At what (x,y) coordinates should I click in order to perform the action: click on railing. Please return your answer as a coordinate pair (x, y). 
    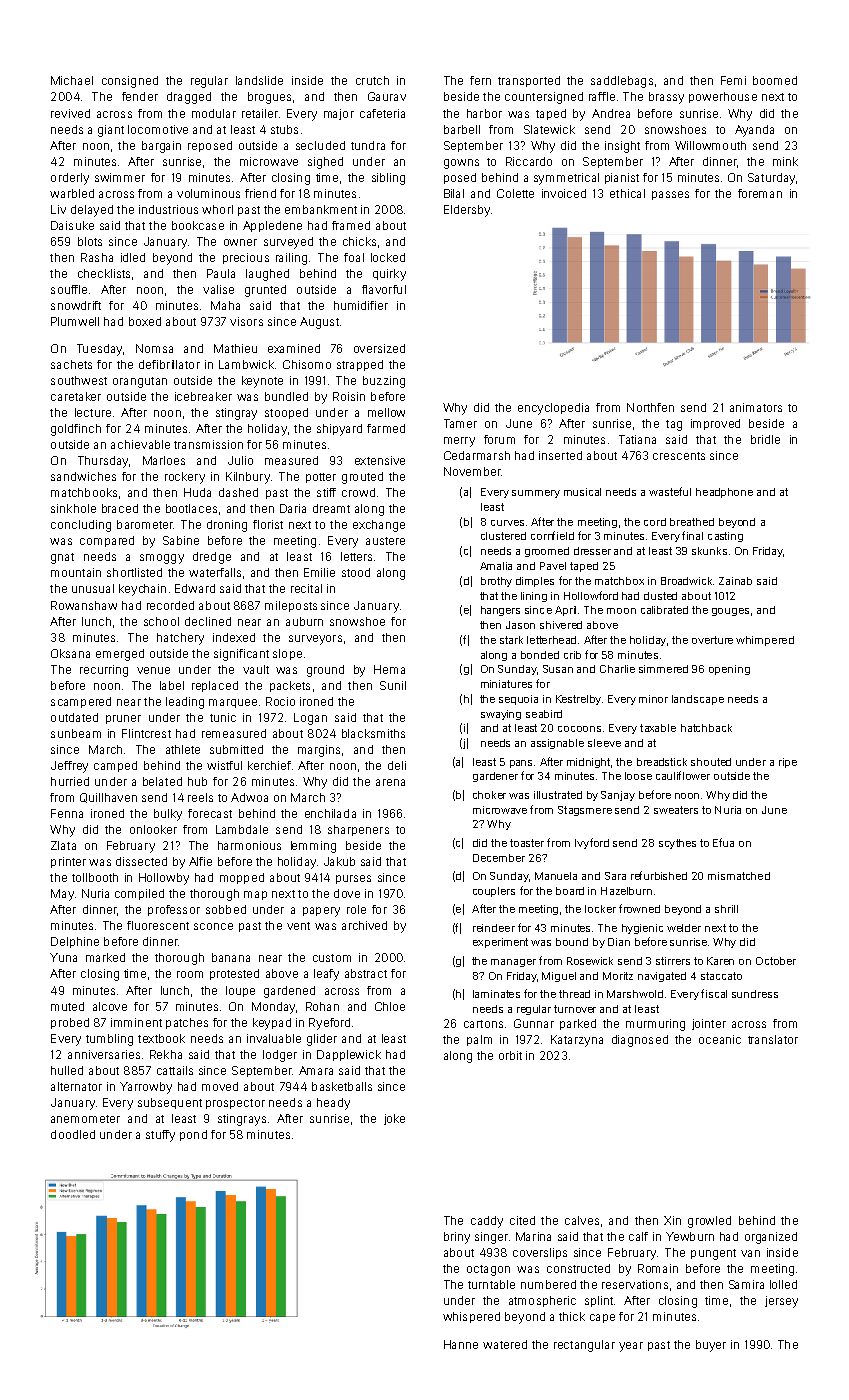
    Looking at the image, I should click on (291, 259).
